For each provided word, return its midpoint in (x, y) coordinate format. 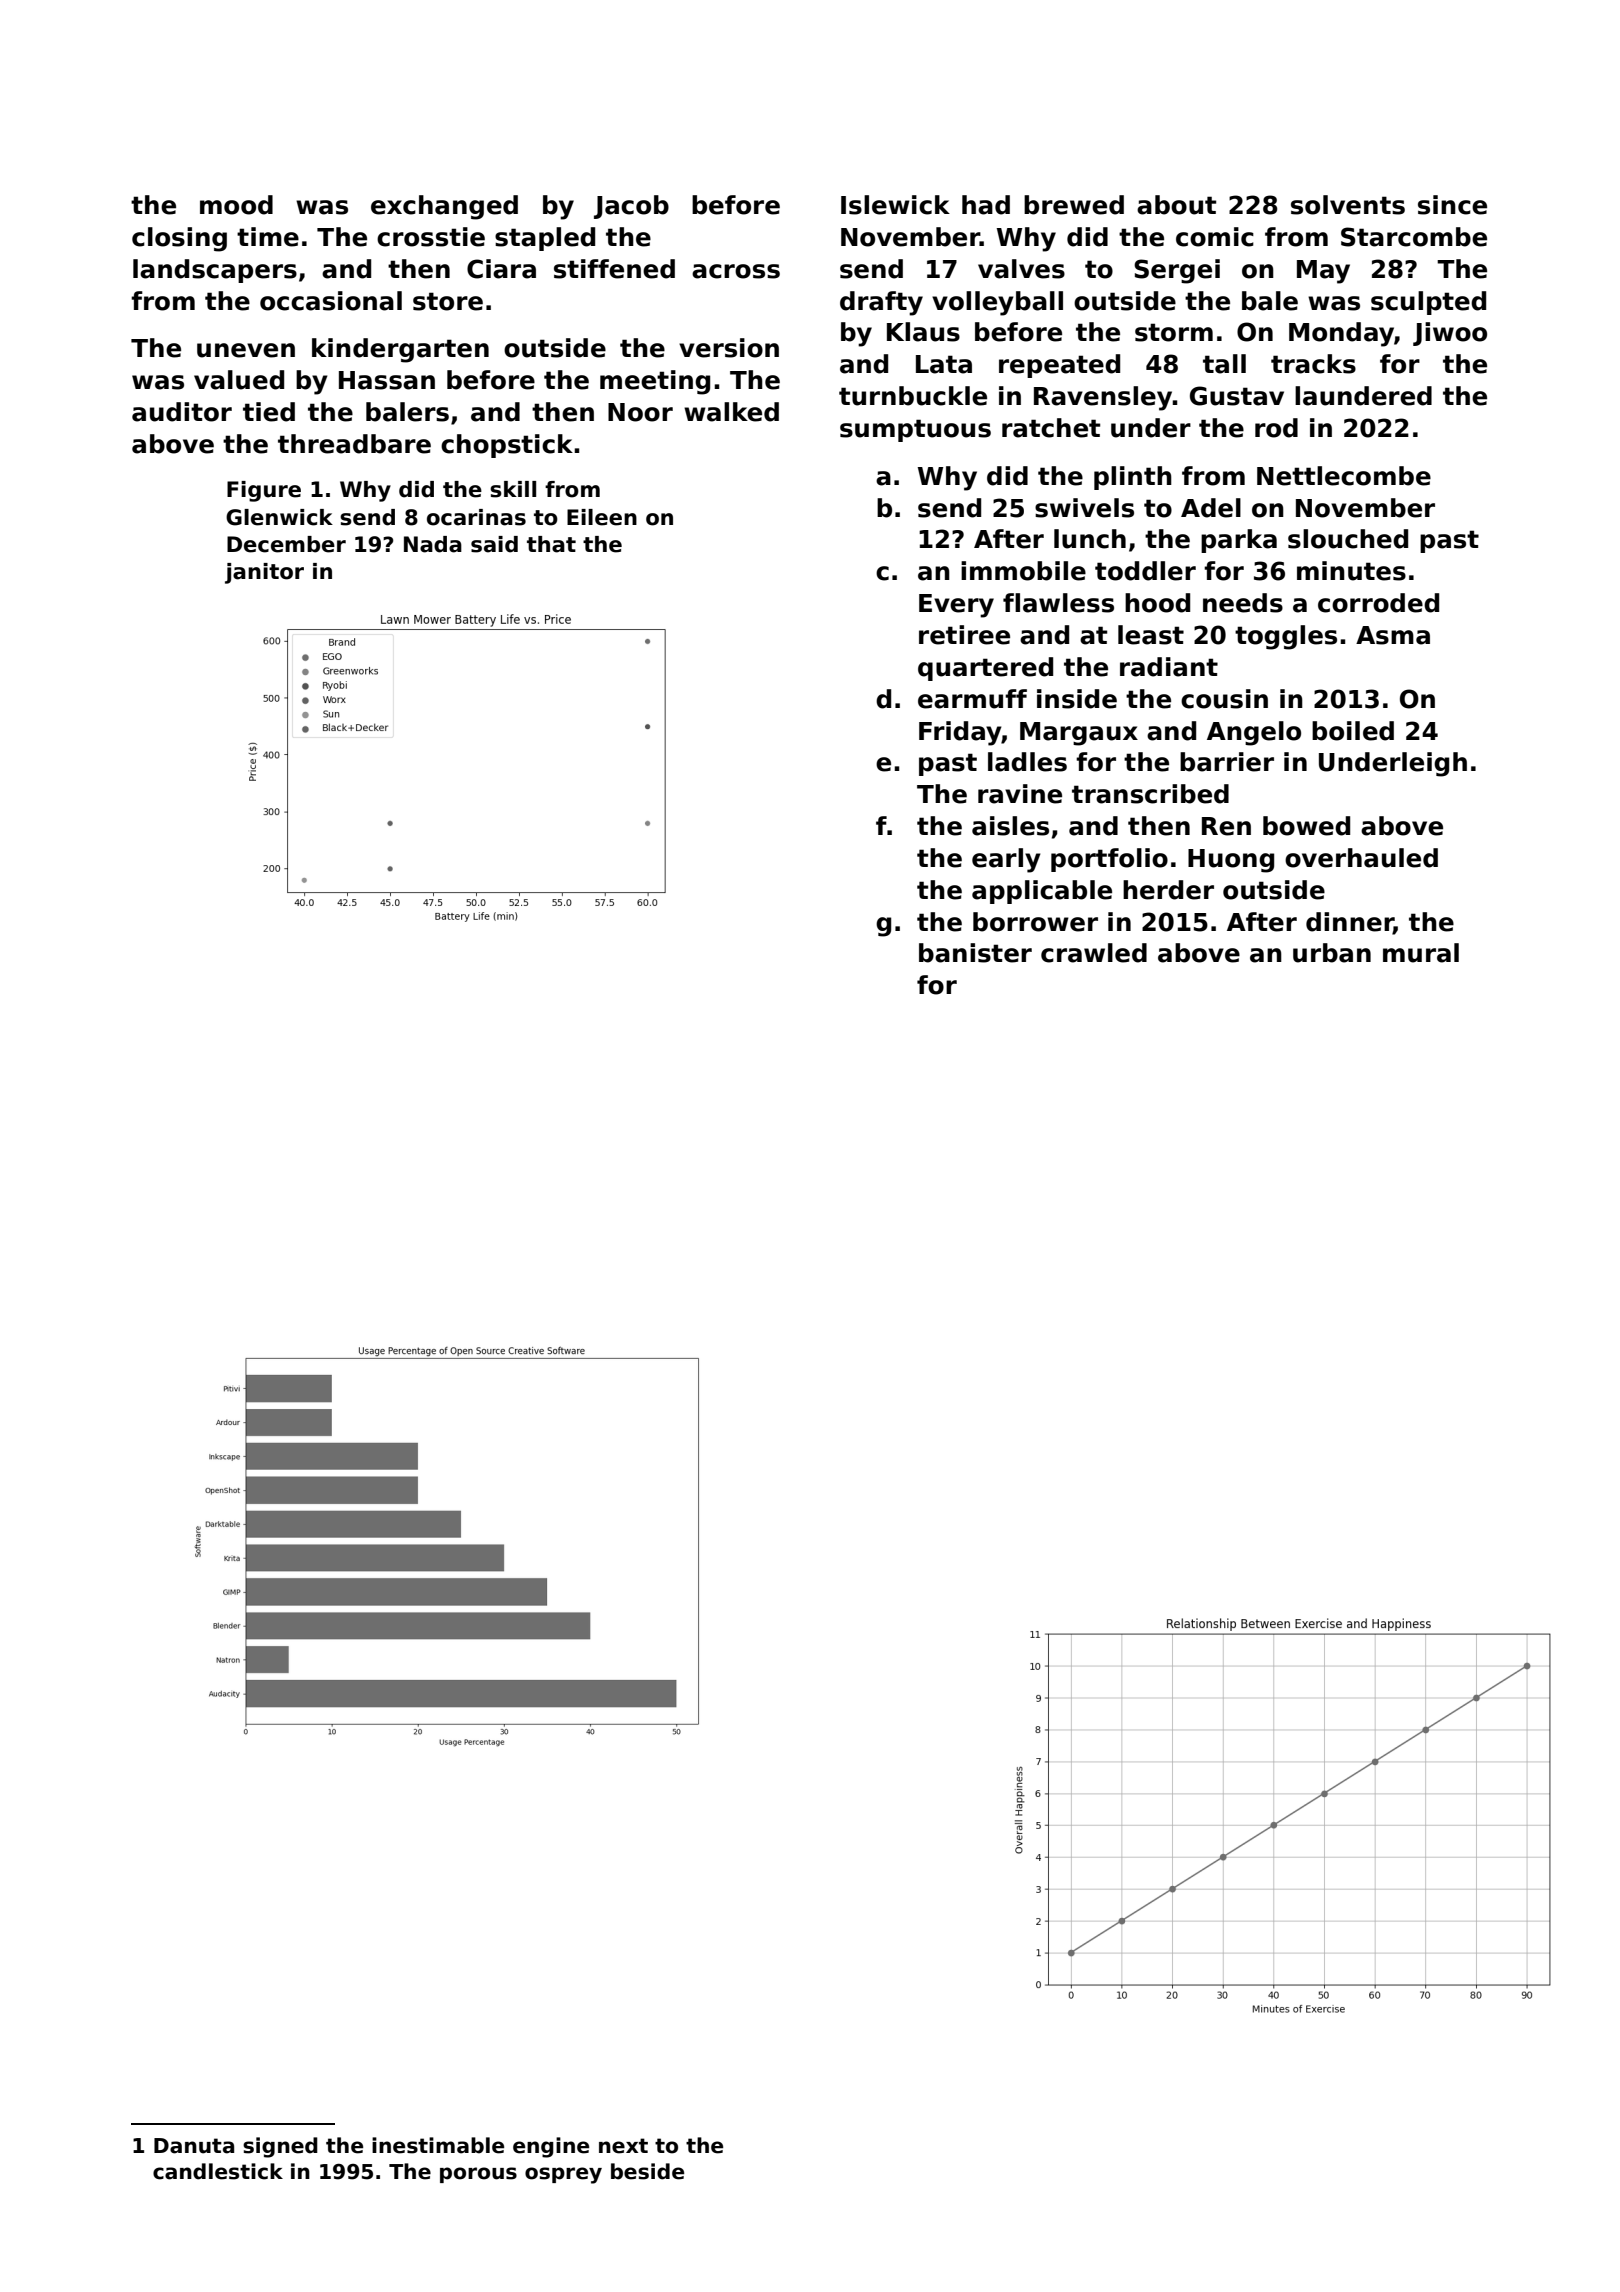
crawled (1094, 953)
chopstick (507, 446)
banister (975, 953)
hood (1157, 603)
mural (1421, 953)
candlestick (218, 2171)
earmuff (972, 699)
